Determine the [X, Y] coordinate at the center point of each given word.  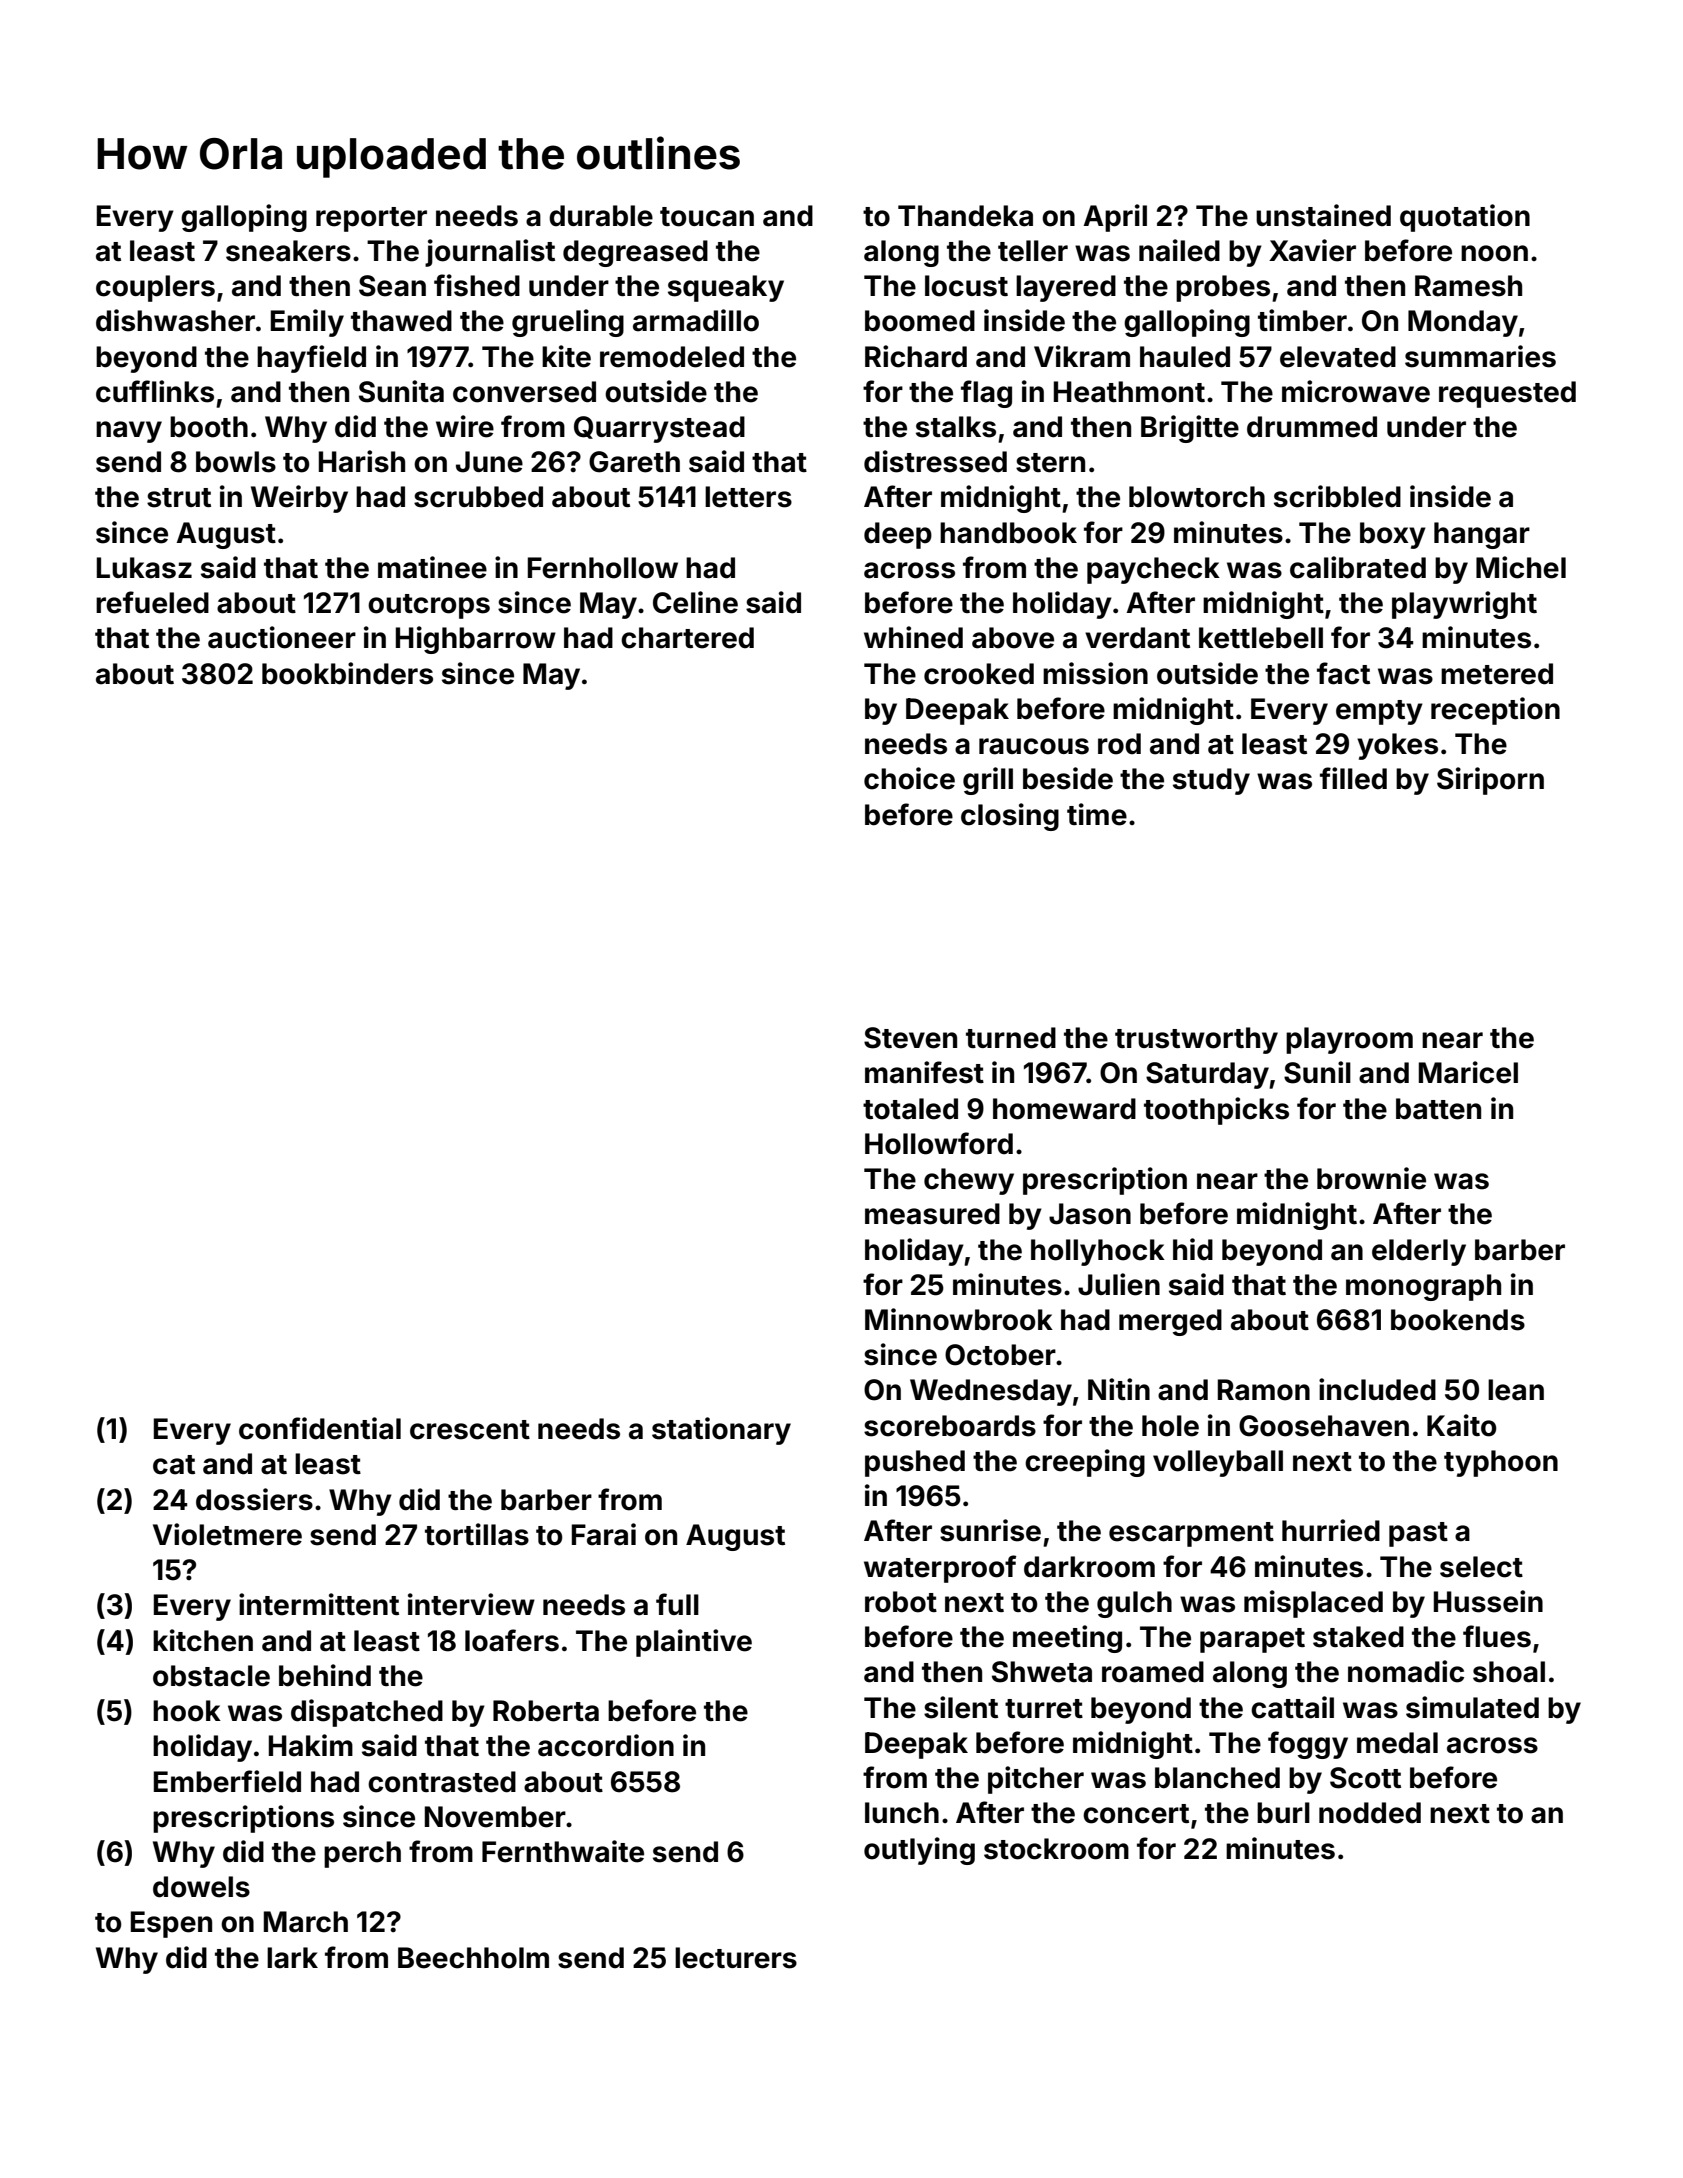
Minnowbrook [959, 1319]
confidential [320, 1428]
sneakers [288, 251]
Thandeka [965, 216]
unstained [1323, 215]
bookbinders [347, 673]
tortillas [477, 1534]
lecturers [736, 1958]
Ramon [1264, 1390]
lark [292, 1958]
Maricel [1468, 1072]
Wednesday [991, 1392]
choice [909, 778]
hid [1193, 1249]
